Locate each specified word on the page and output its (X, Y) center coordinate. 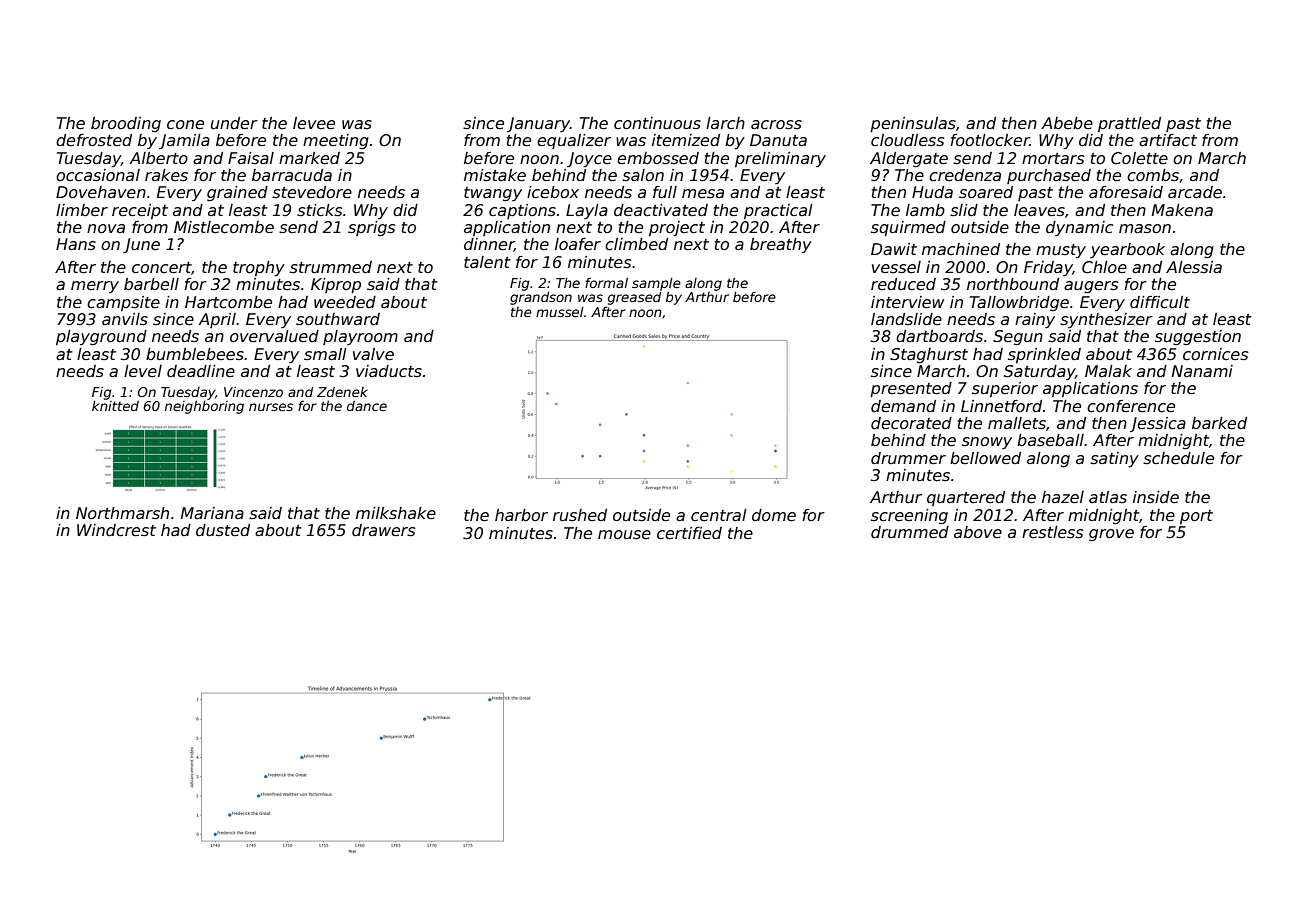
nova (106, 228)
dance (367, 406)
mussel (560, 312)
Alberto (158, 158)
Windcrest (116, 530)
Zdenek (342, 392)
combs (1153, 175)
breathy (781, 246)
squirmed (908, 228)
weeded (345, 302)
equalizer (574, 141)
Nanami (1202, 371)
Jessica (1158, 424)
